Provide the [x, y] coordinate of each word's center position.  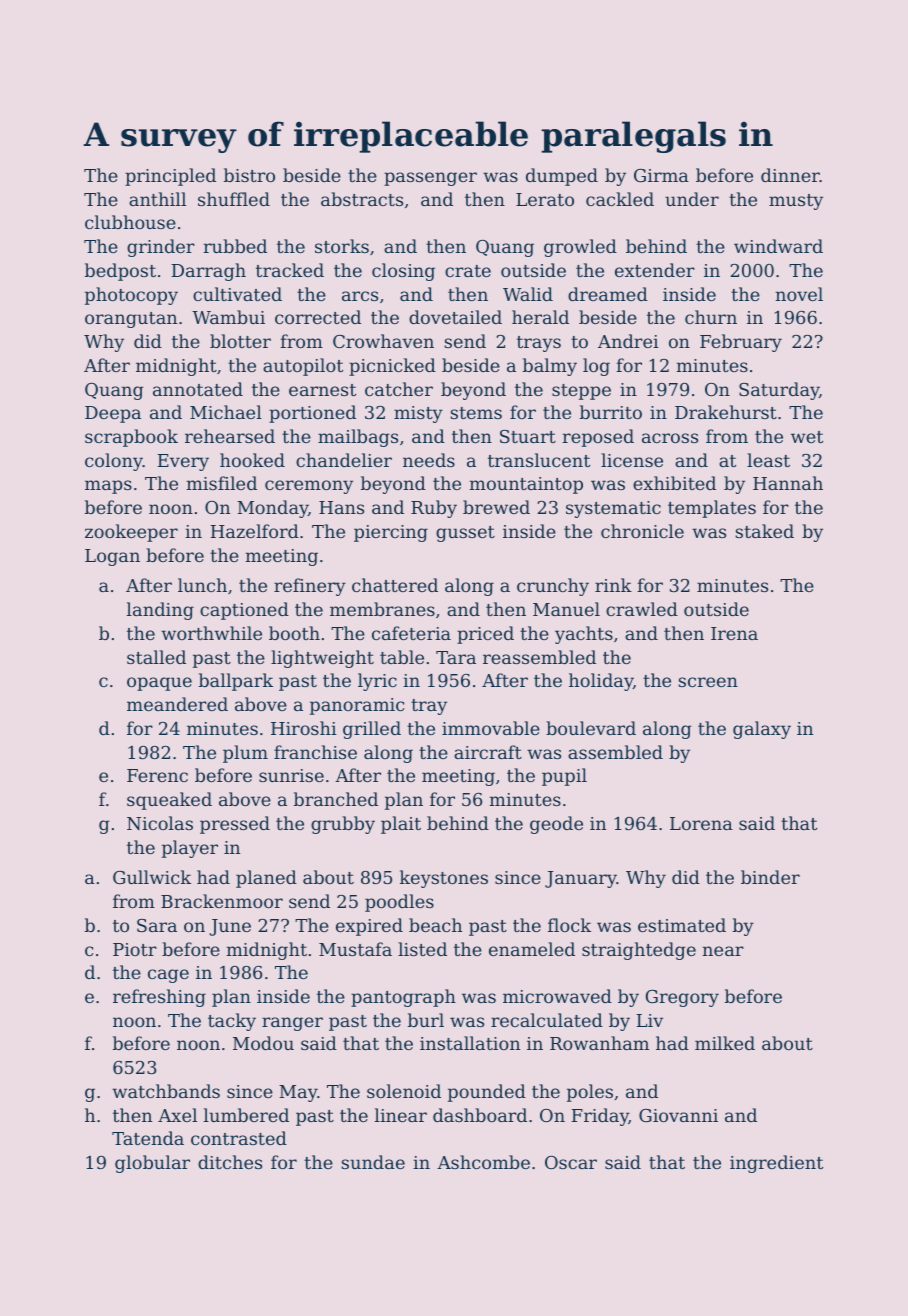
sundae [373, 1162]
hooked [252, 460]
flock [569, 925]
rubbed [235, 246]
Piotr [135, 949]
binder [770, 877]
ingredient [776, 1164]
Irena [734, 633]
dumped [562, 177]
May [298, 1093]
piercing [391, 533]
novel [799, 294]
